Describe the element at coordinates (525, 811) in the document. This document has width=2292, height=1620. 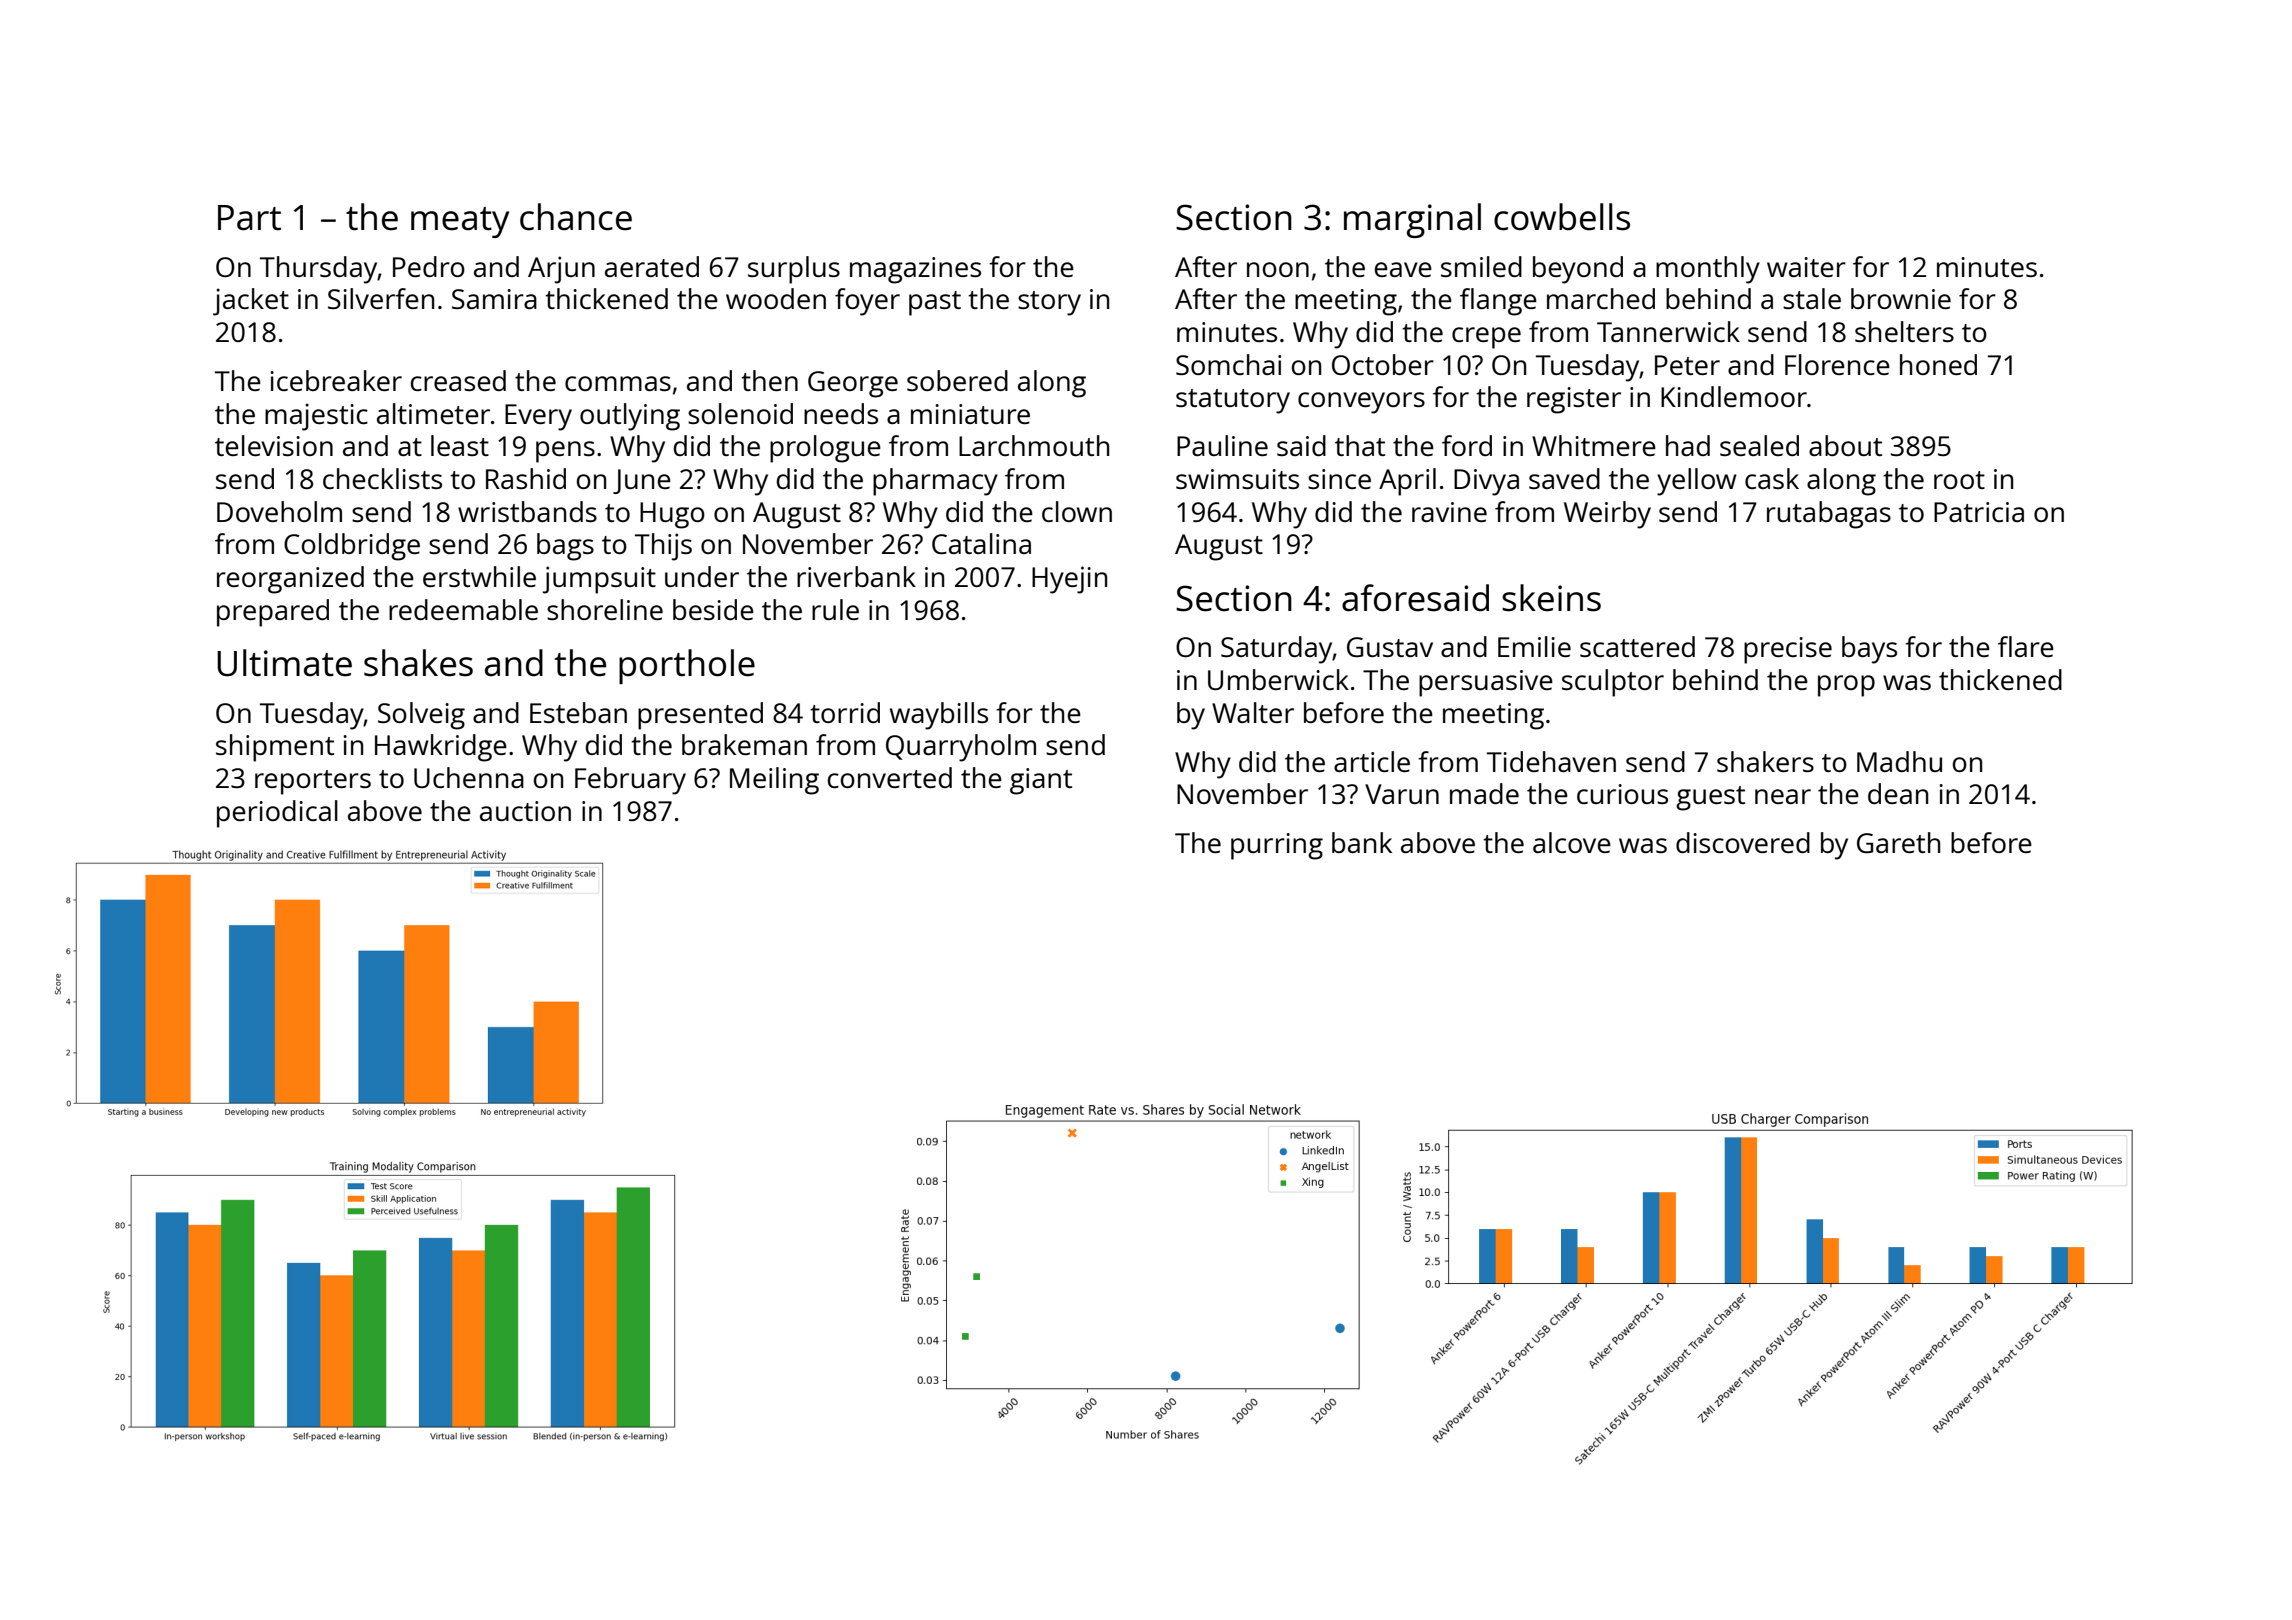
I see `auction` at that location.
